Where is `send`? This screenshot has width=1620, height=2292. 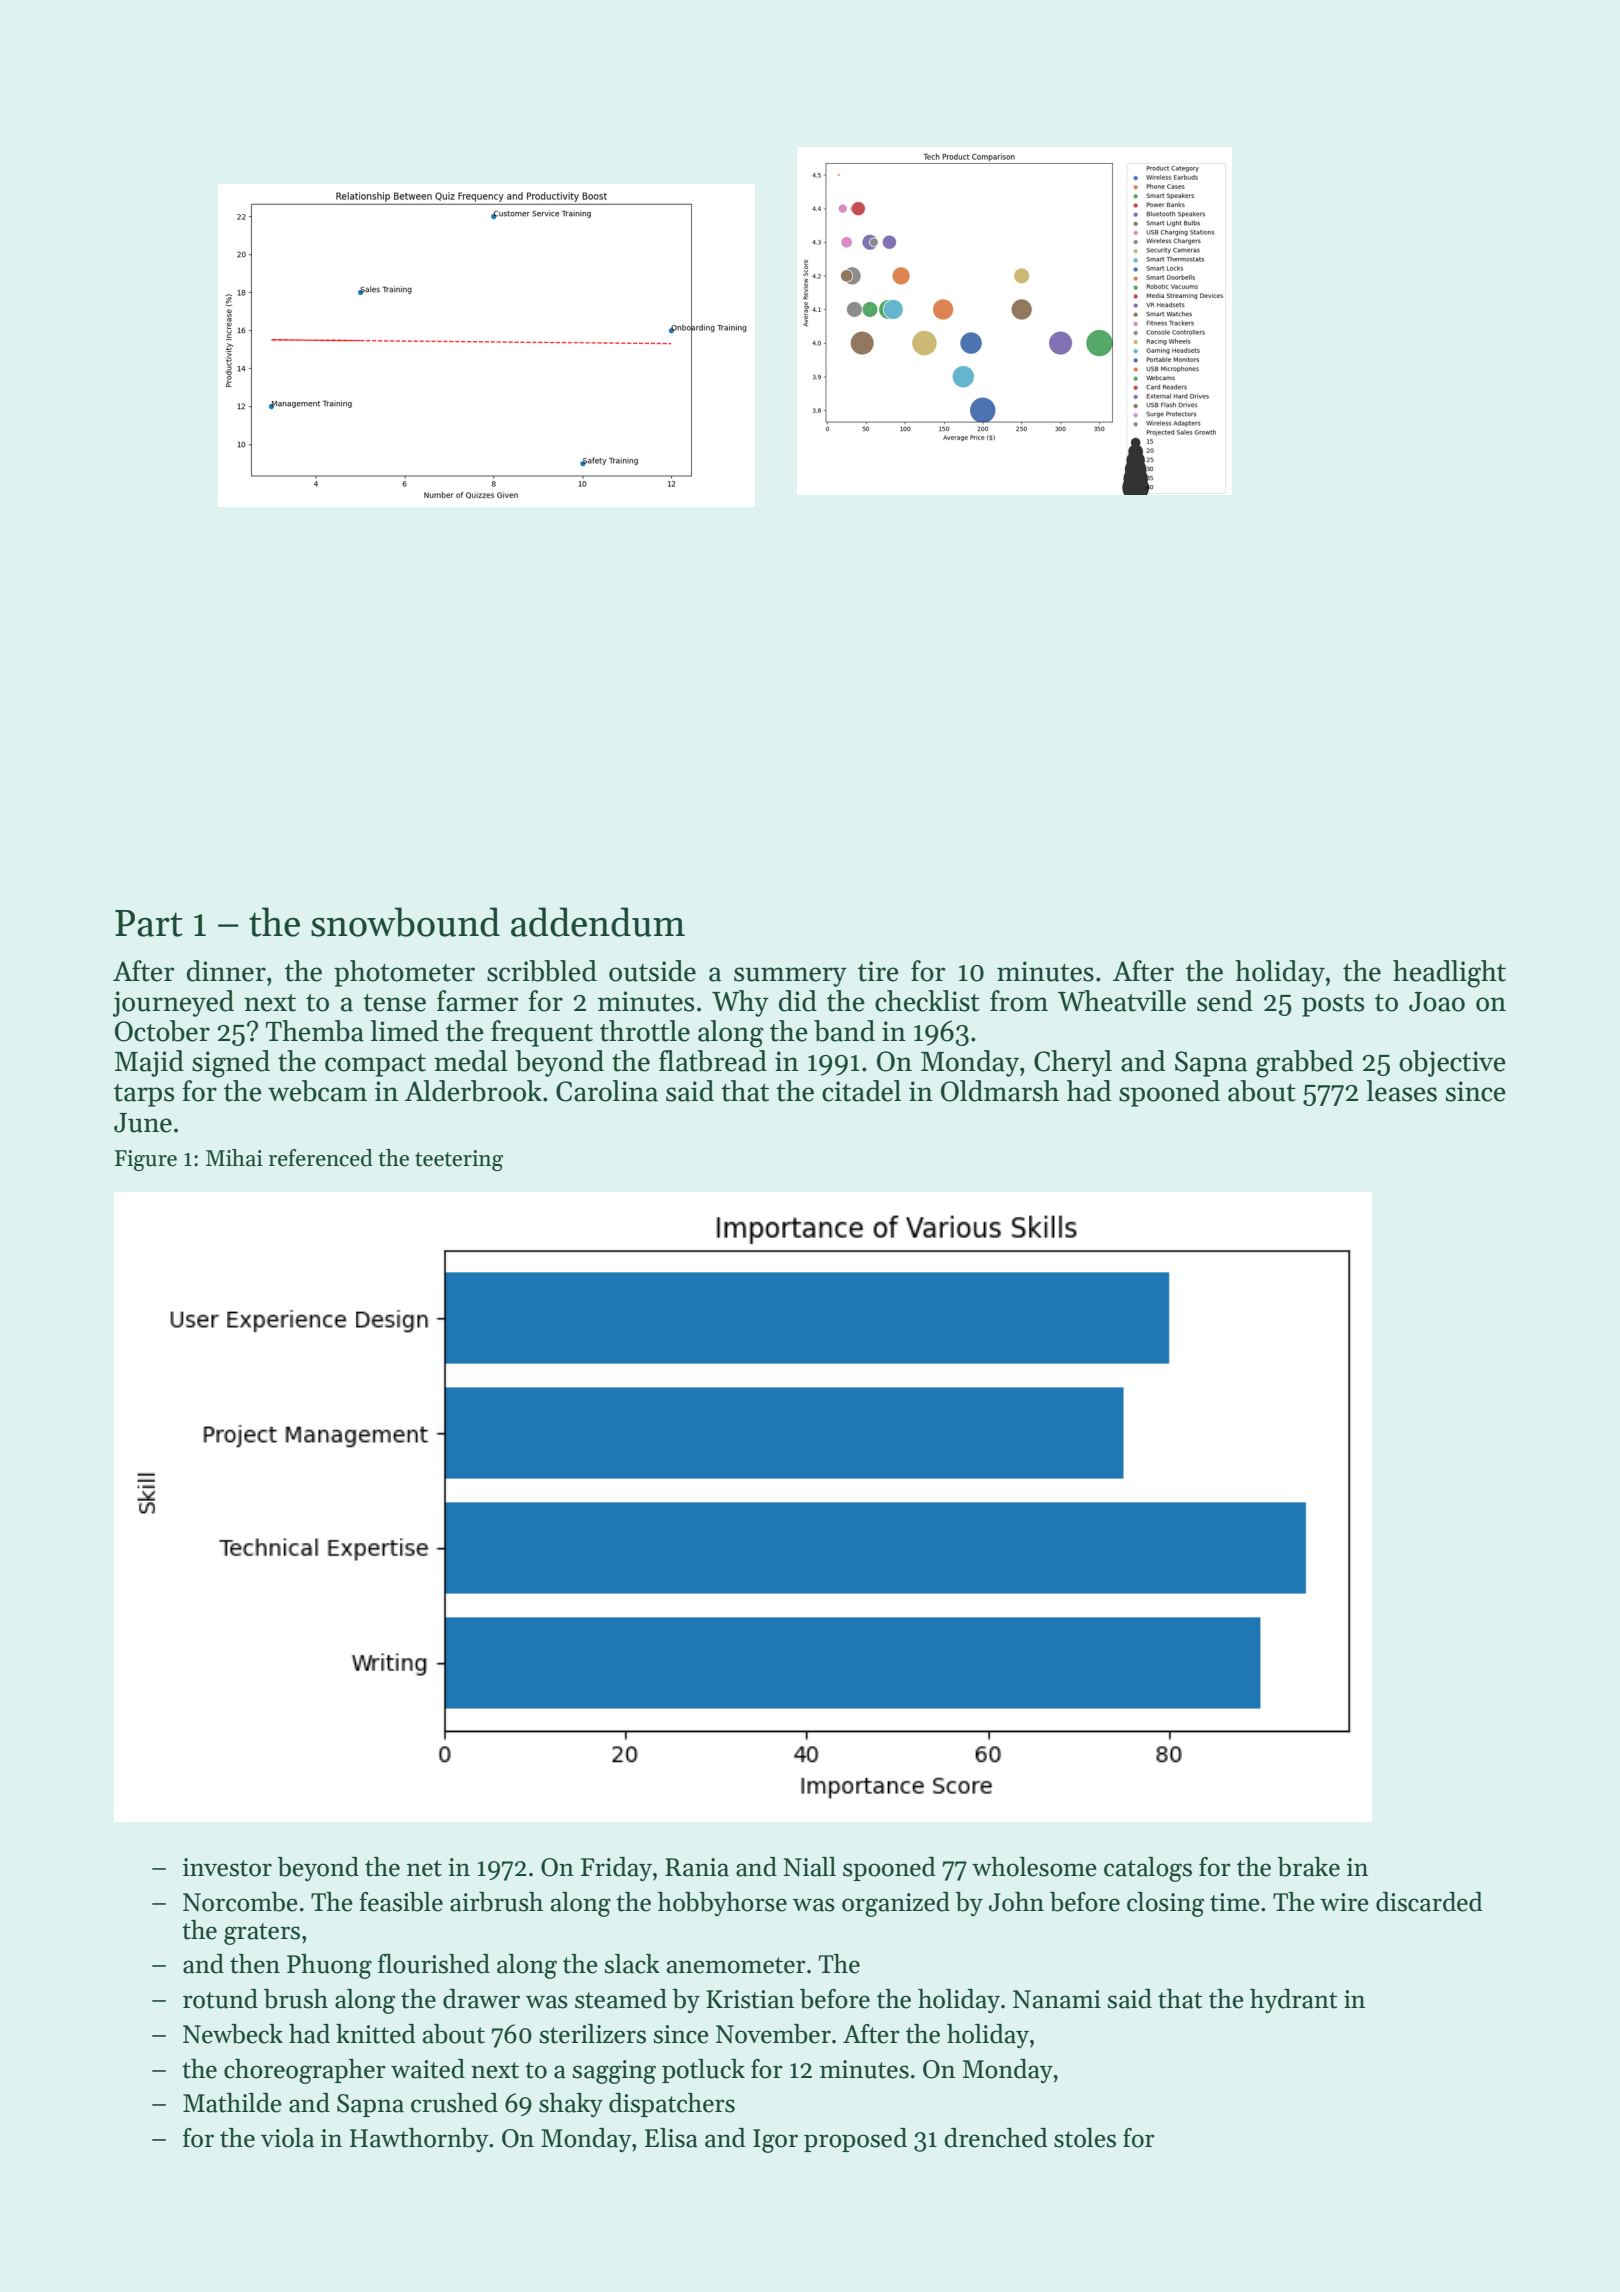 send is located at coordinates (1225, 1001).
